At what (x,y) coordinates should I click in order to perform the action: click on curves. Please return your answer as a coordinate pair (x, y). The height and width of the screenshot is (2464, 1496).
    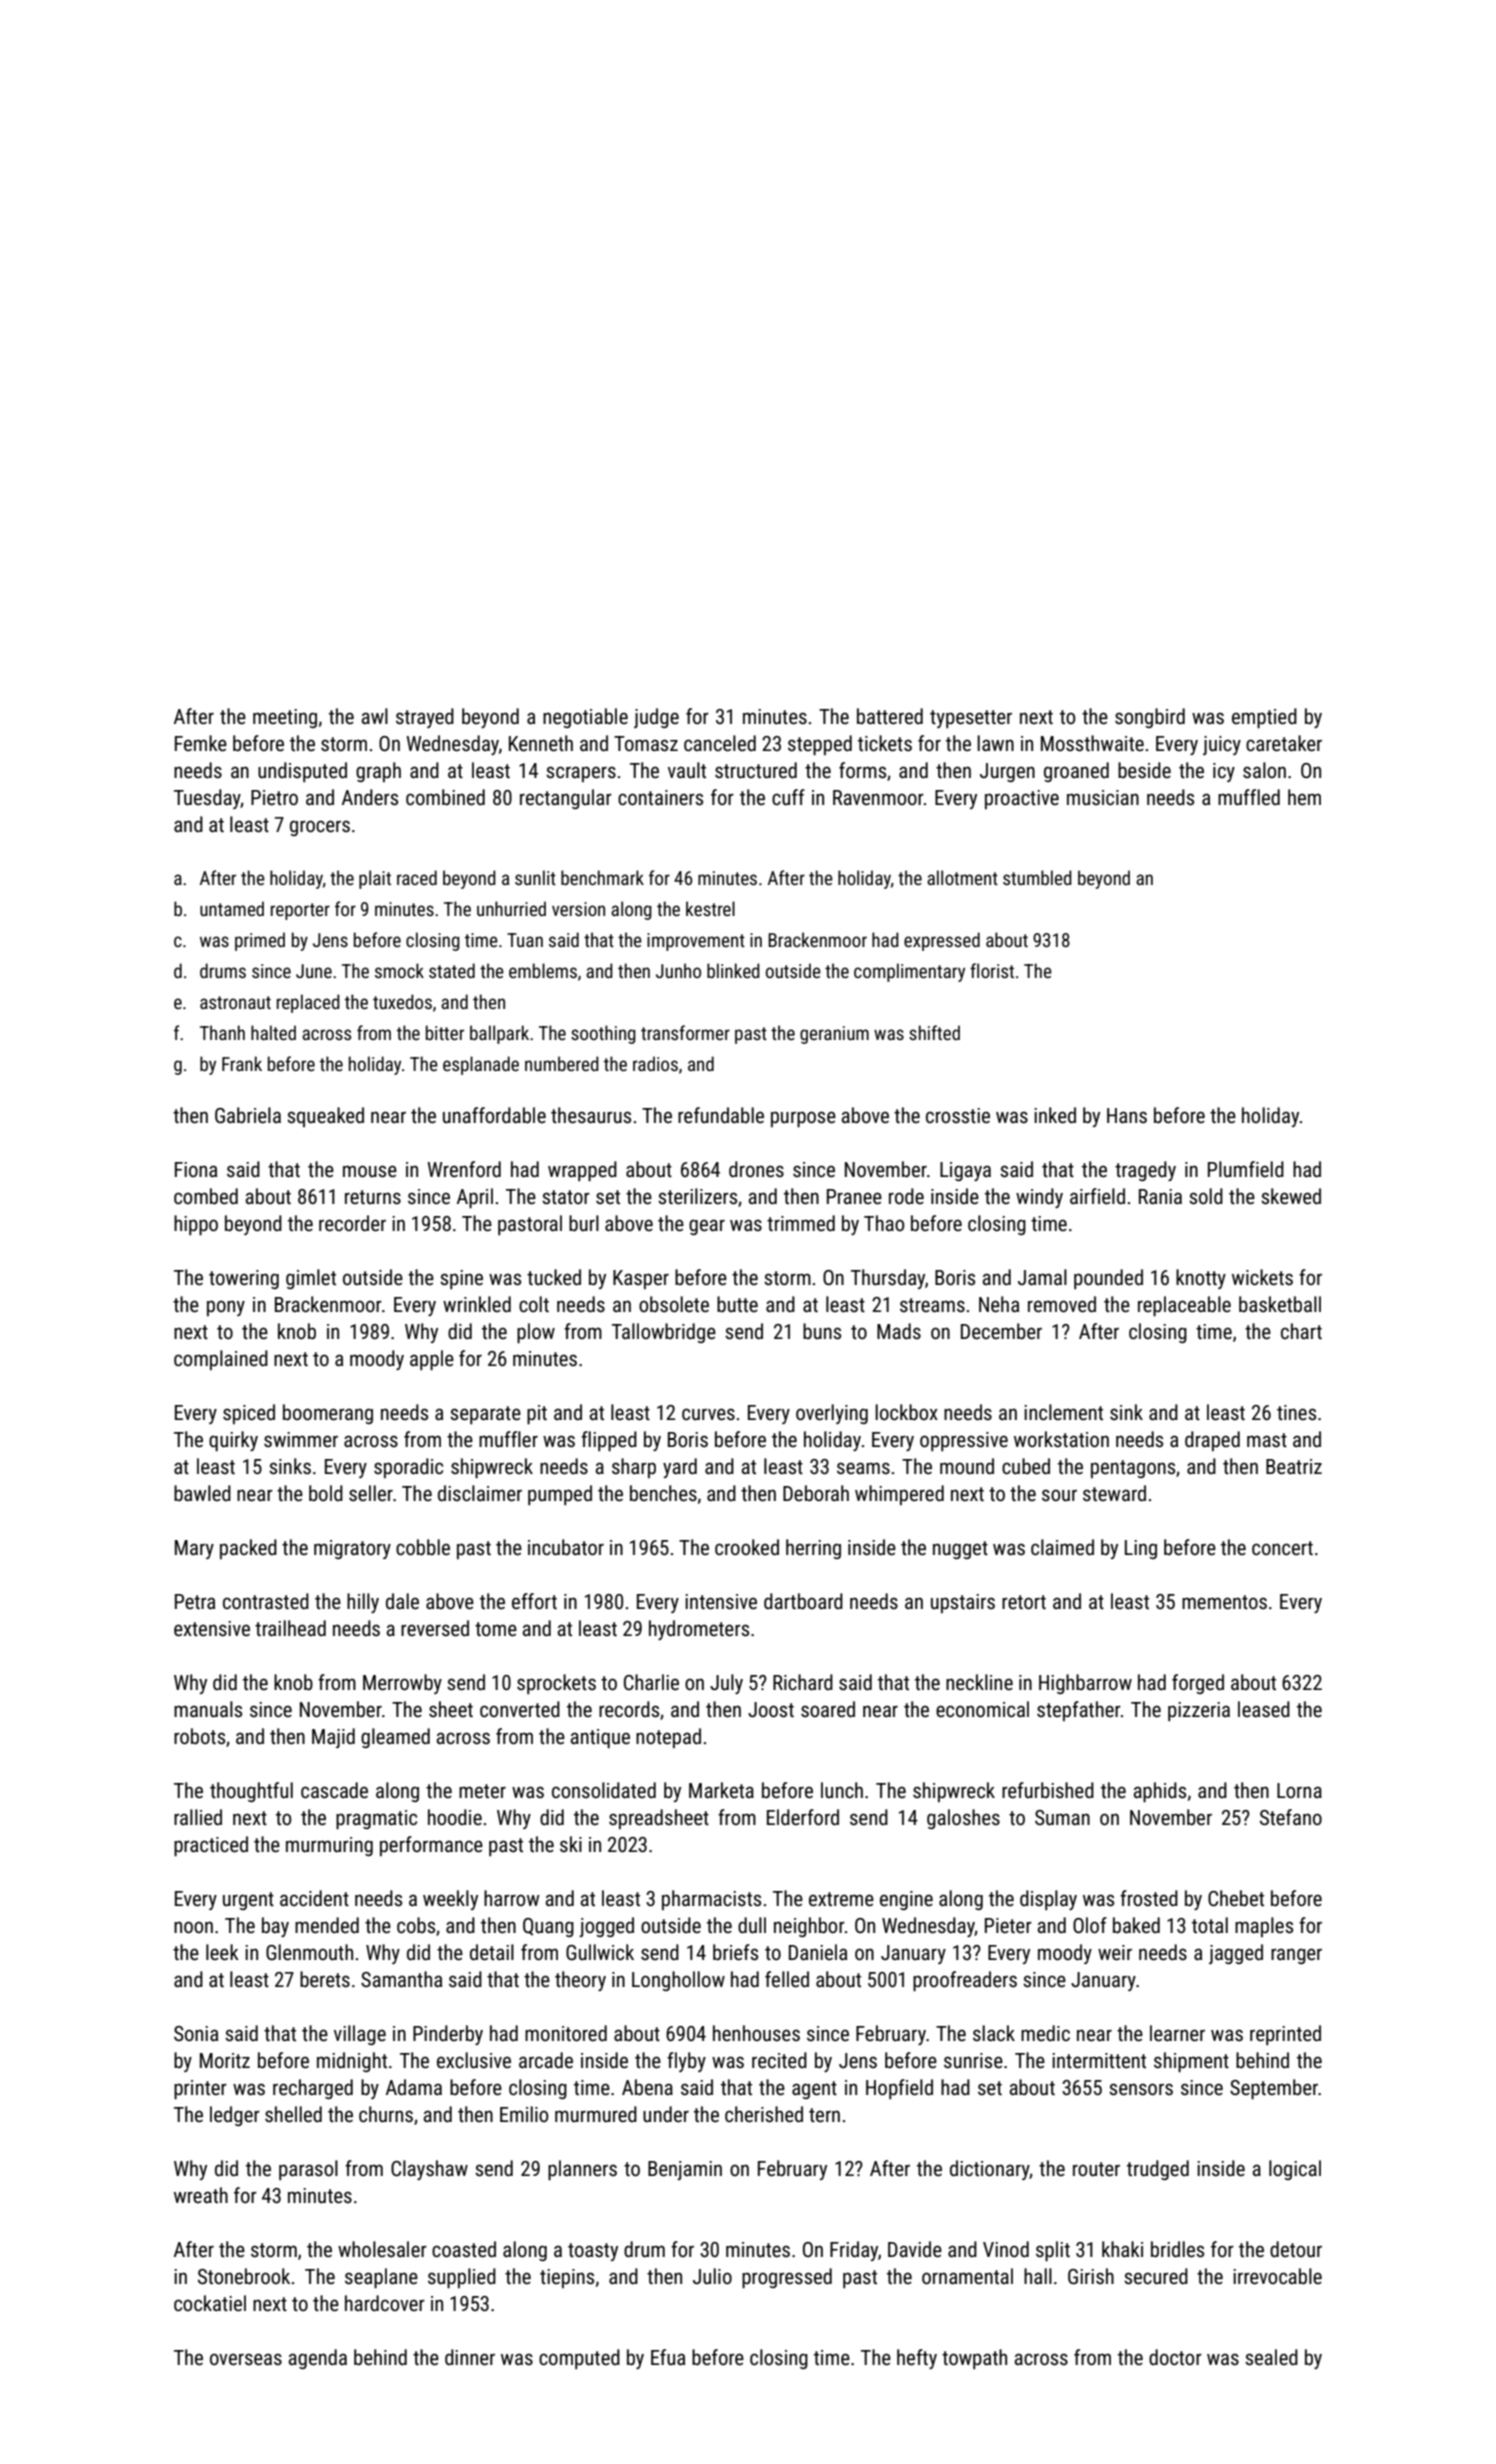
    Looking at the image, I should click on (708, 1414).
